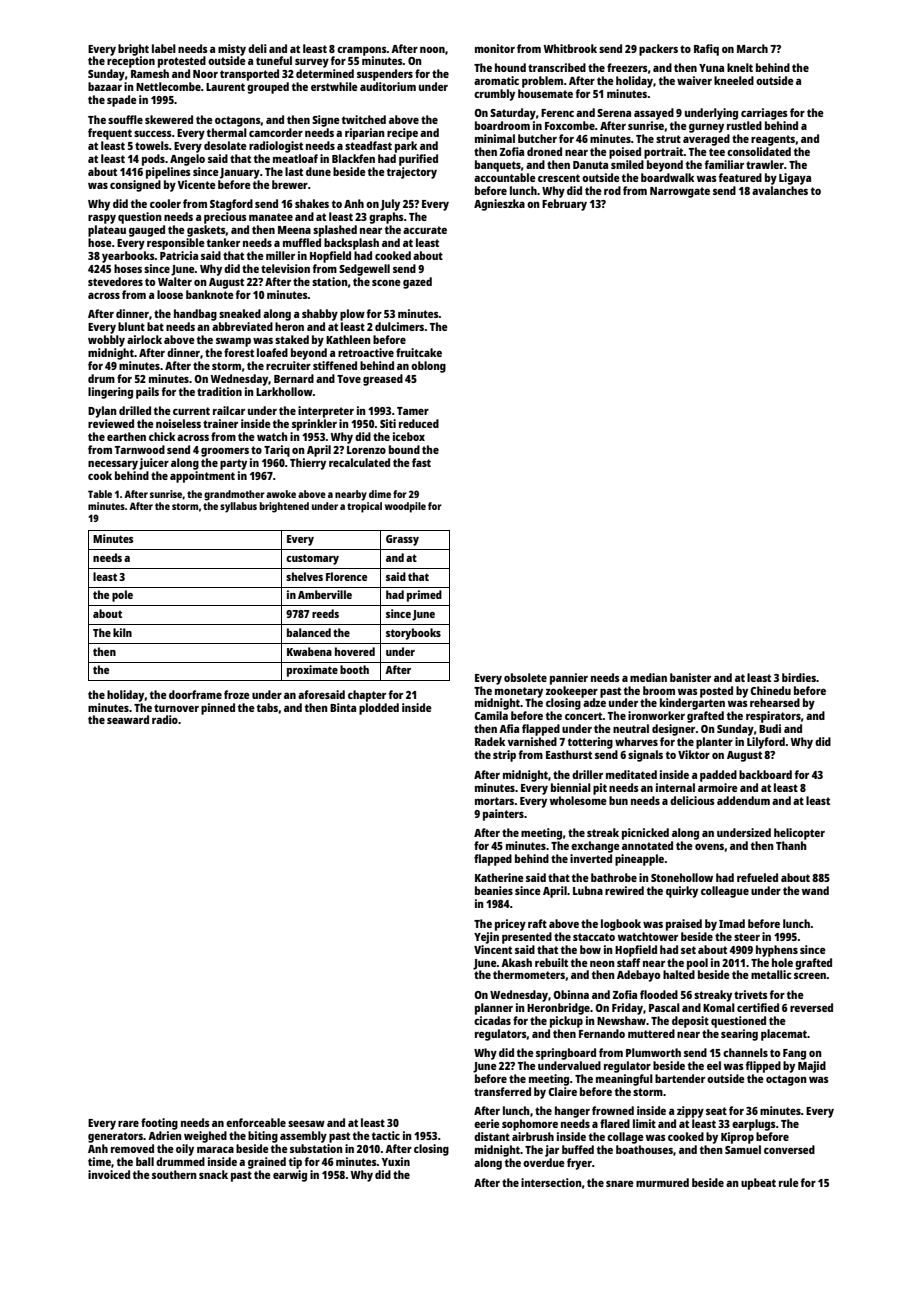 This screenshot has height=1308, width=924. Describe the element at coordinates (799, 677) in the screenshot. I see `birdies` at that location.
